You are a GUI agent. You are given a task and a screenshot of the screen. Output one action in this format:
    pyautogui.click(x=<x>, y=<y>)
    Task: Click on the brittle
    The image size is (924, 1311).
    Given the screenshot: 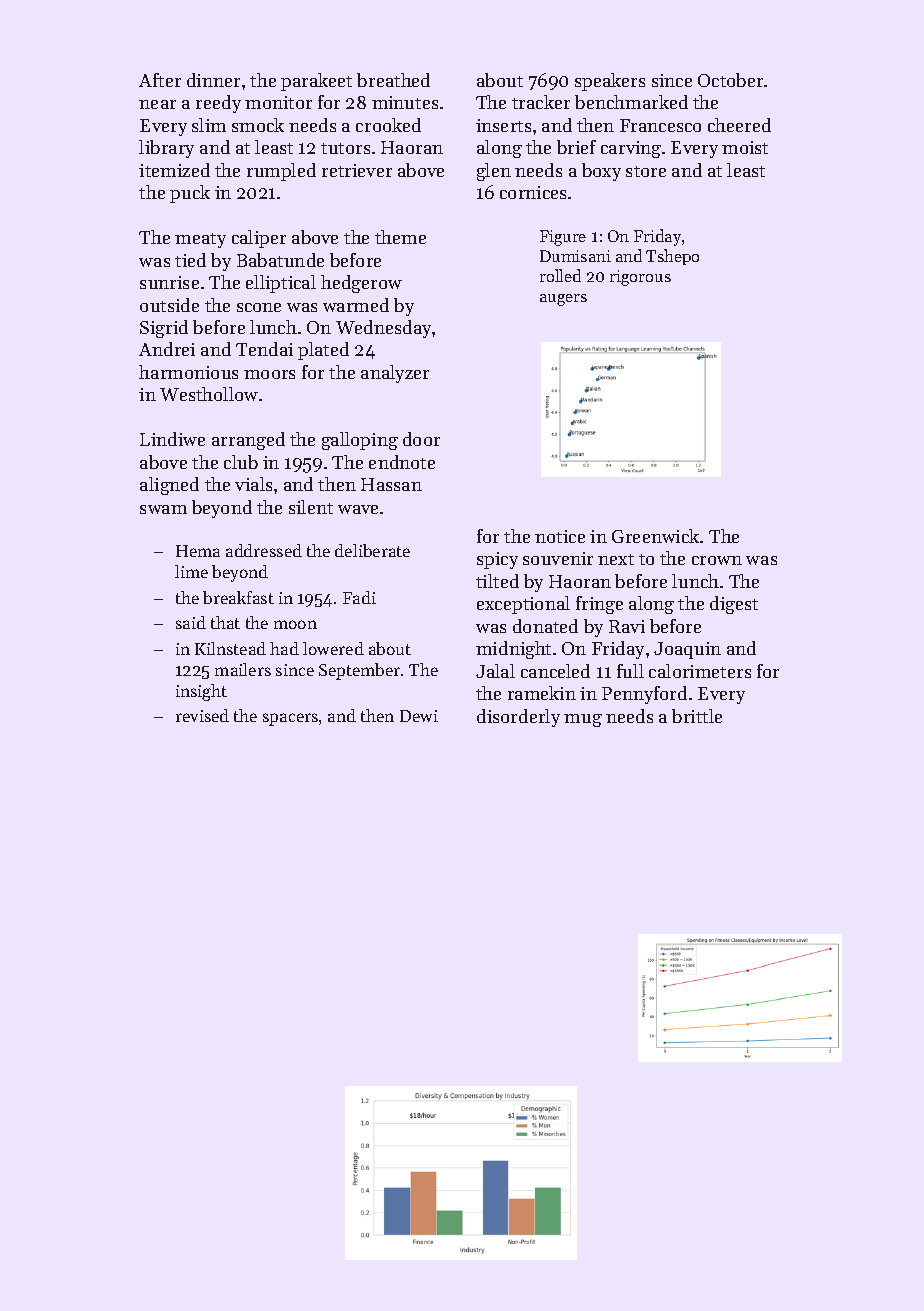 What is the action you would take?
    pyautogui.click(x=697, y=716)
